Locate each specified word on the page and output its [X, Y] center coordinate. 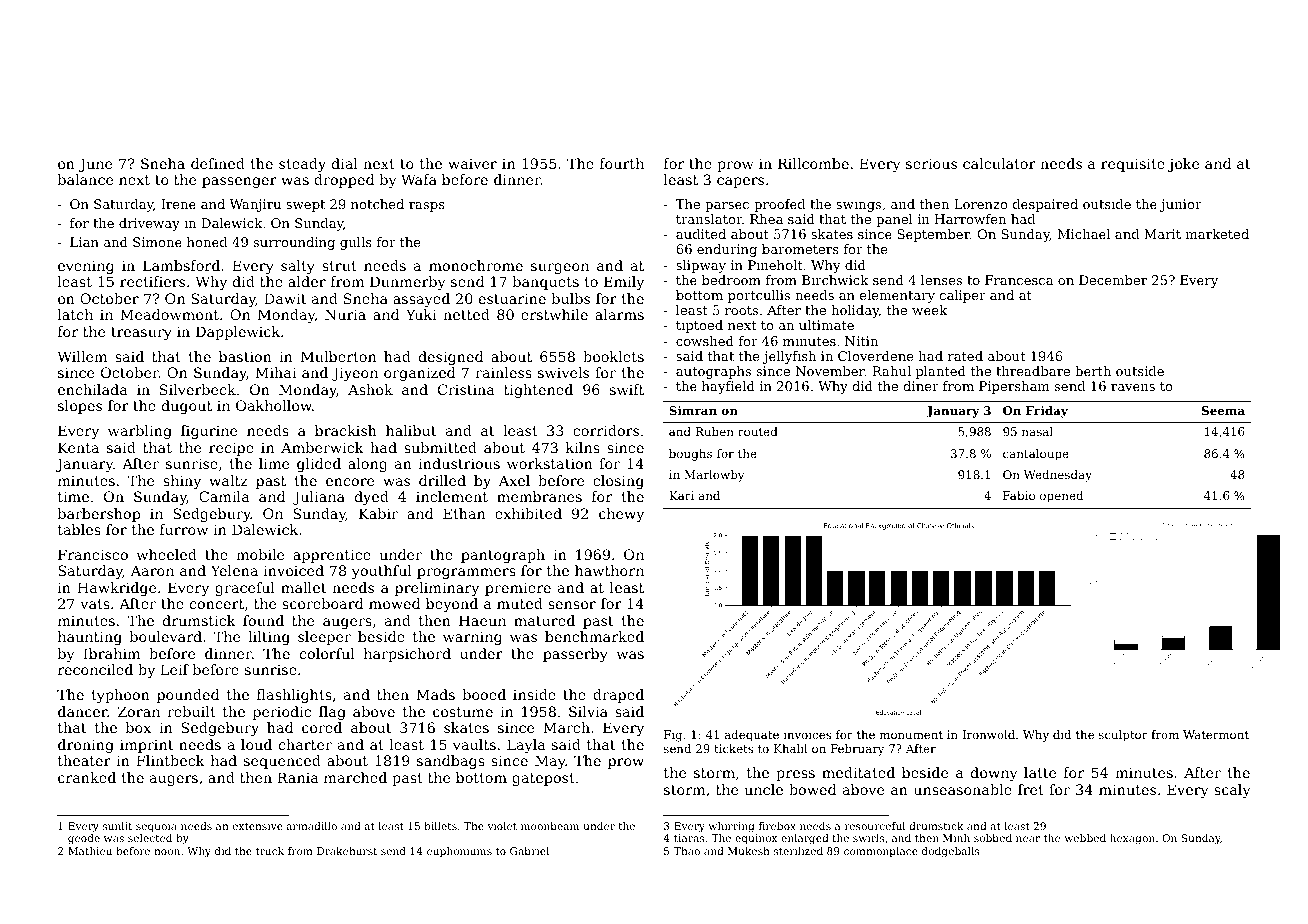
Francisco [93, 554]
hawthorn [609, 570]
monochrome [476, 265]
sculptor [1123, 736]
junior [1181, 205]
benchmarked [594, 636]
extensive [258, 826]
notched [377, 204]
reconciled [95, 669]
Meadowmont [169, 314]
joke [1183, 165]
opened [1061, 497]
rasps [427, 207]
